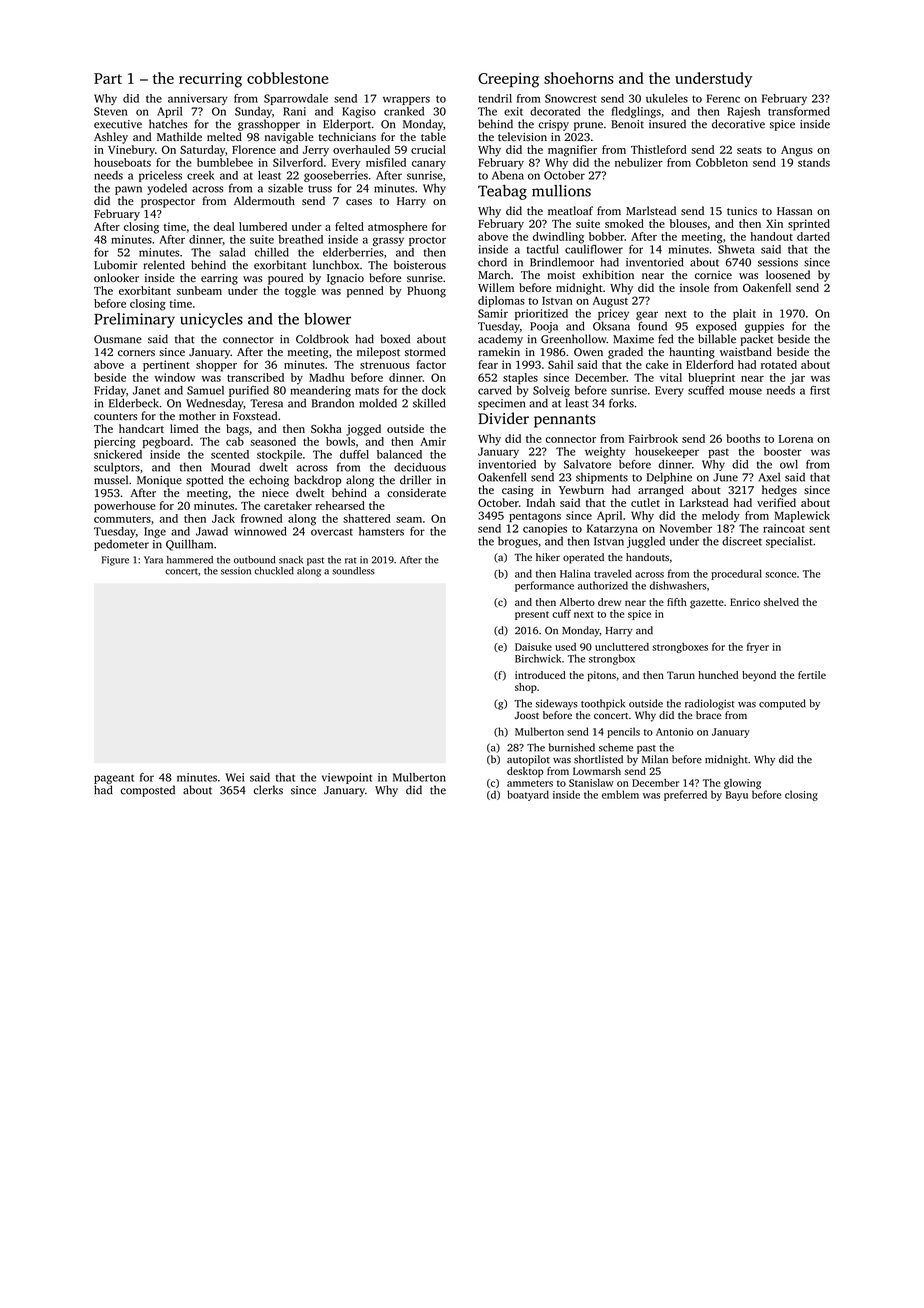 This image has height=1308, width=924. I want to click on soundless, so click(353, 571).
